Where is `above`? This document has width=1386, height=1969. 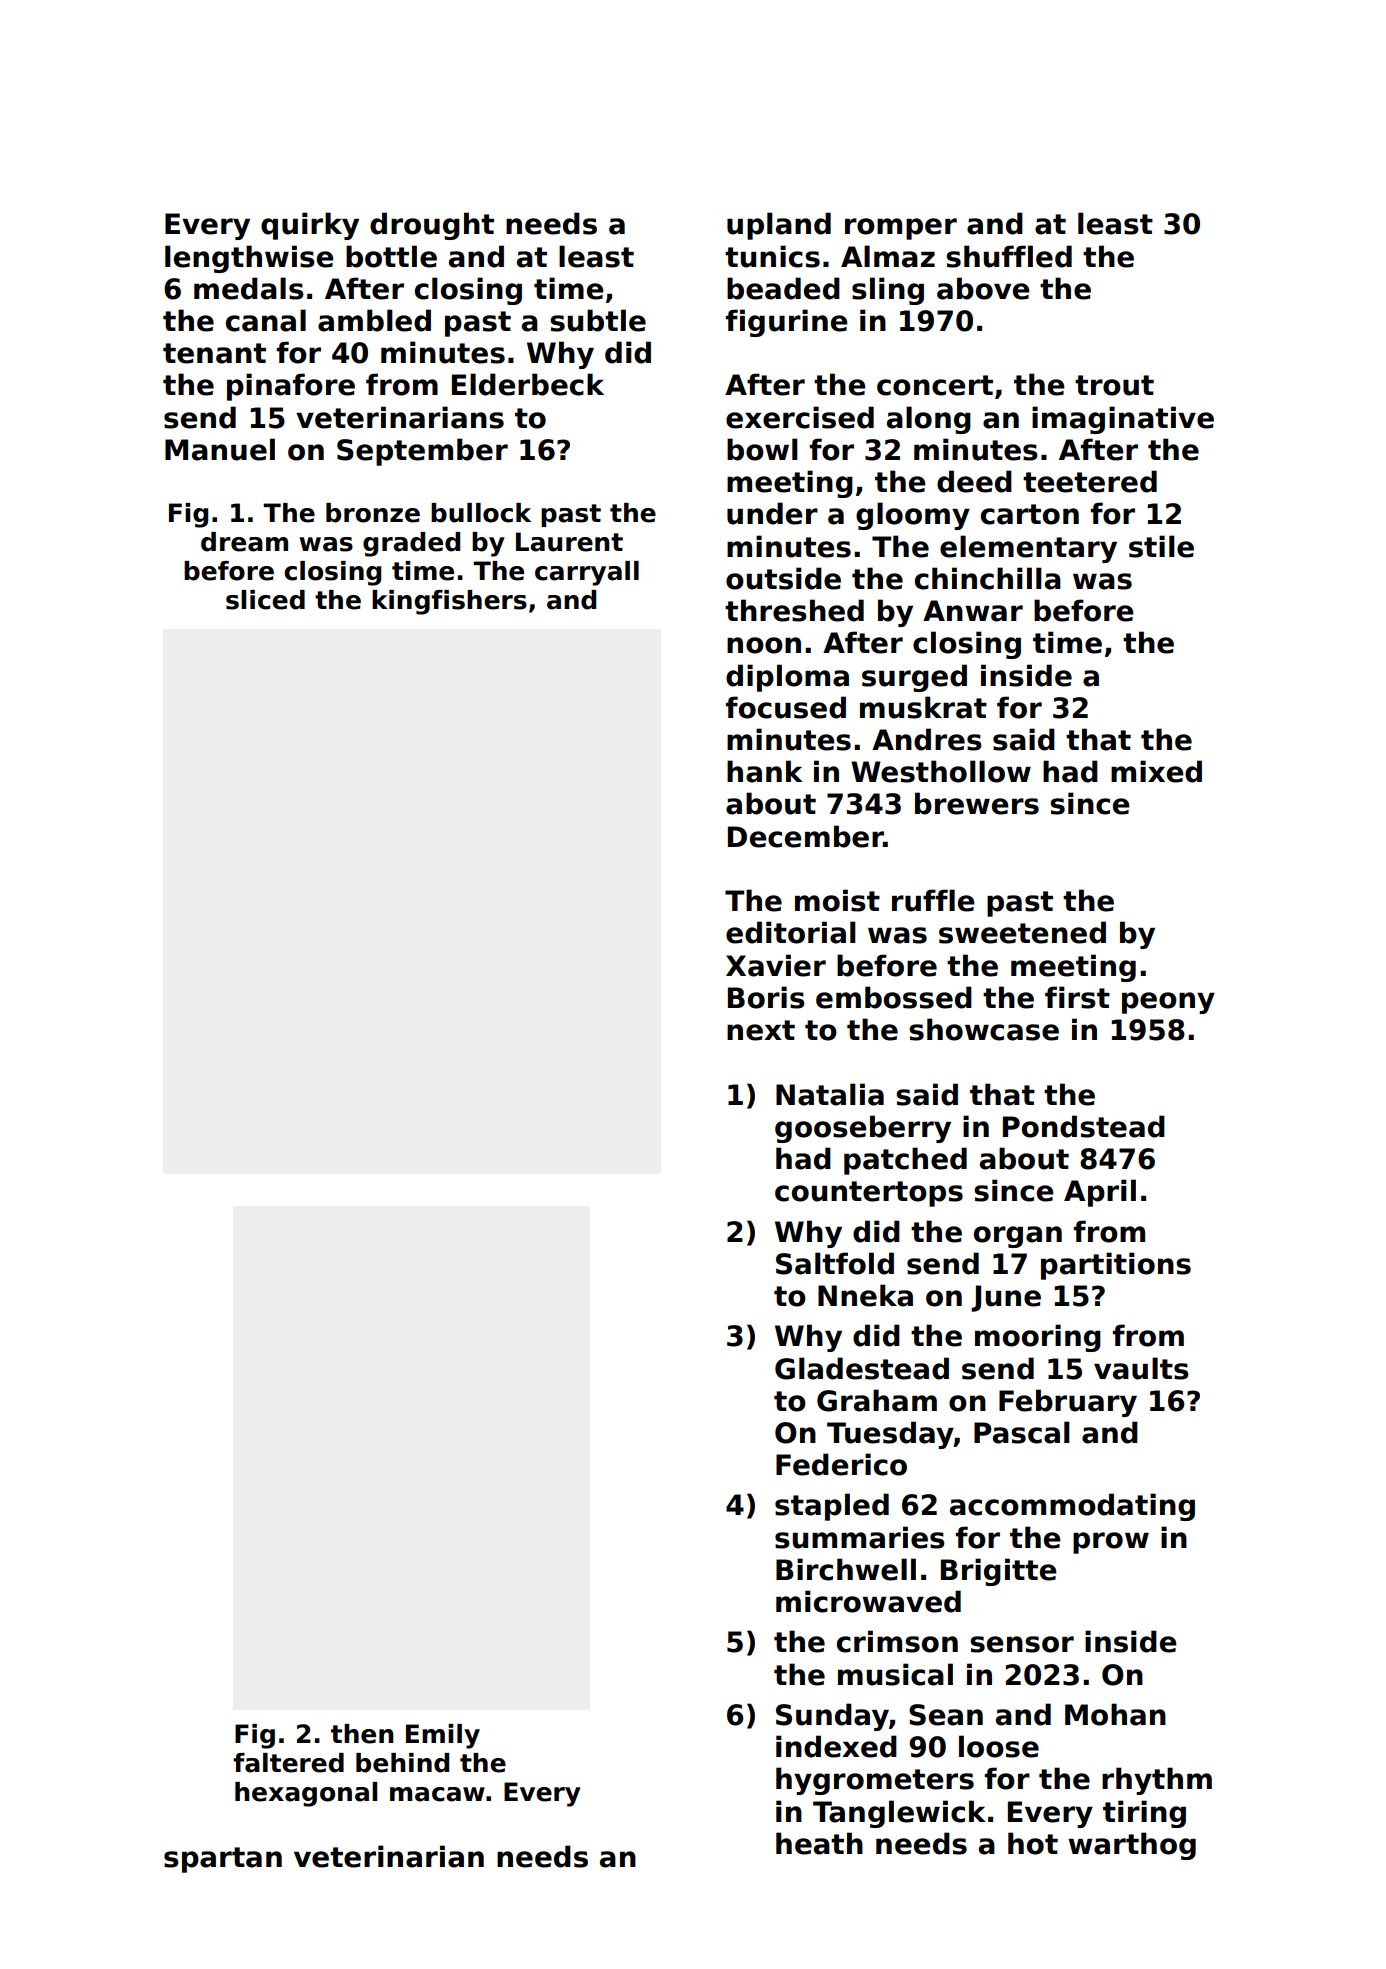 above is located at coordinates (983, 288).
